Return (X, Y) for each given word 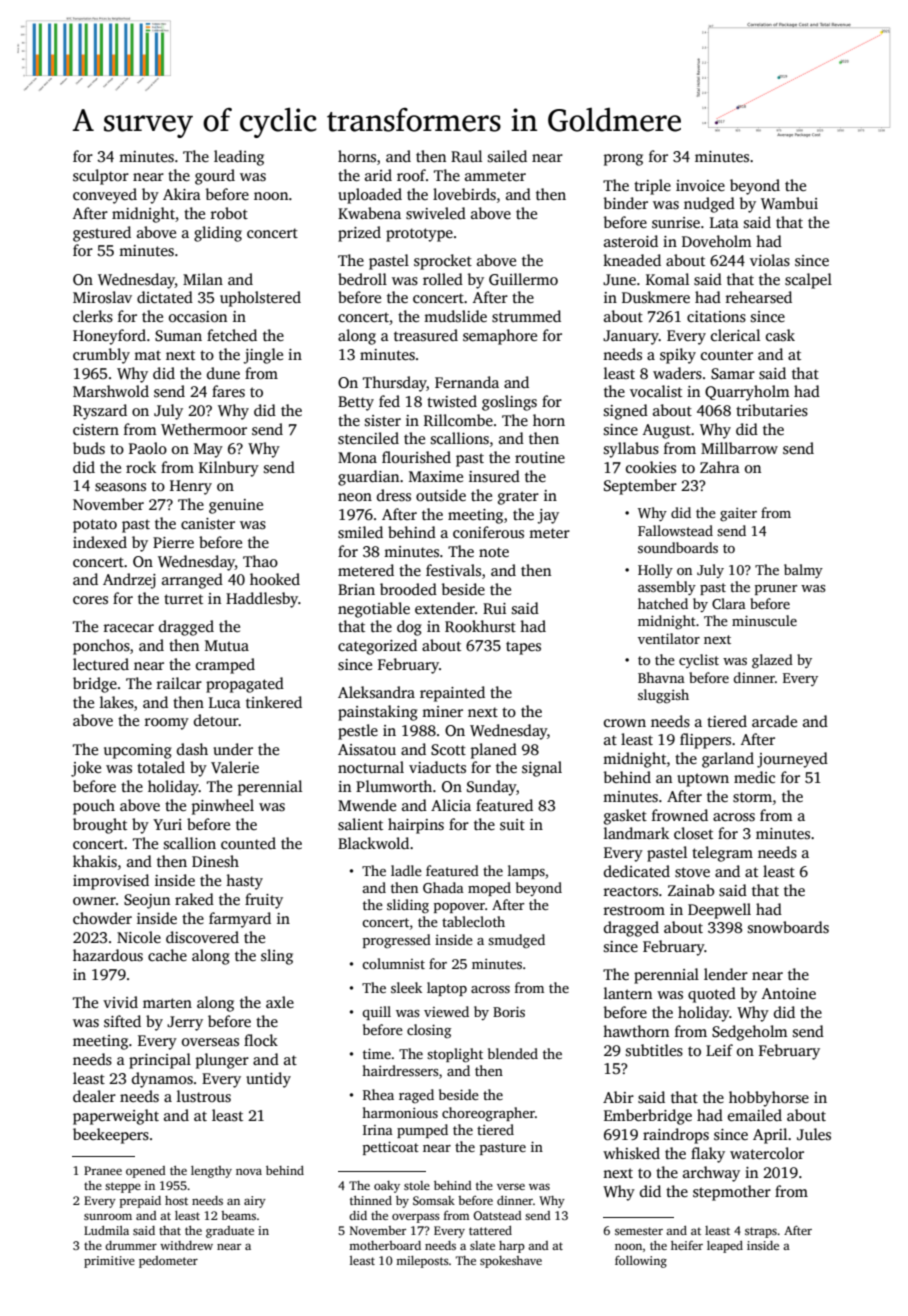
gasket (625, 817)
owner (94, 901)
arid (378, 175)
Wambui (789, 203)
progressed (397, 941)
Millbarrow (739, 448)
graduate (230, 1232)
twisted (452, 401)
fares (228, 391)
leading (239, 158)
